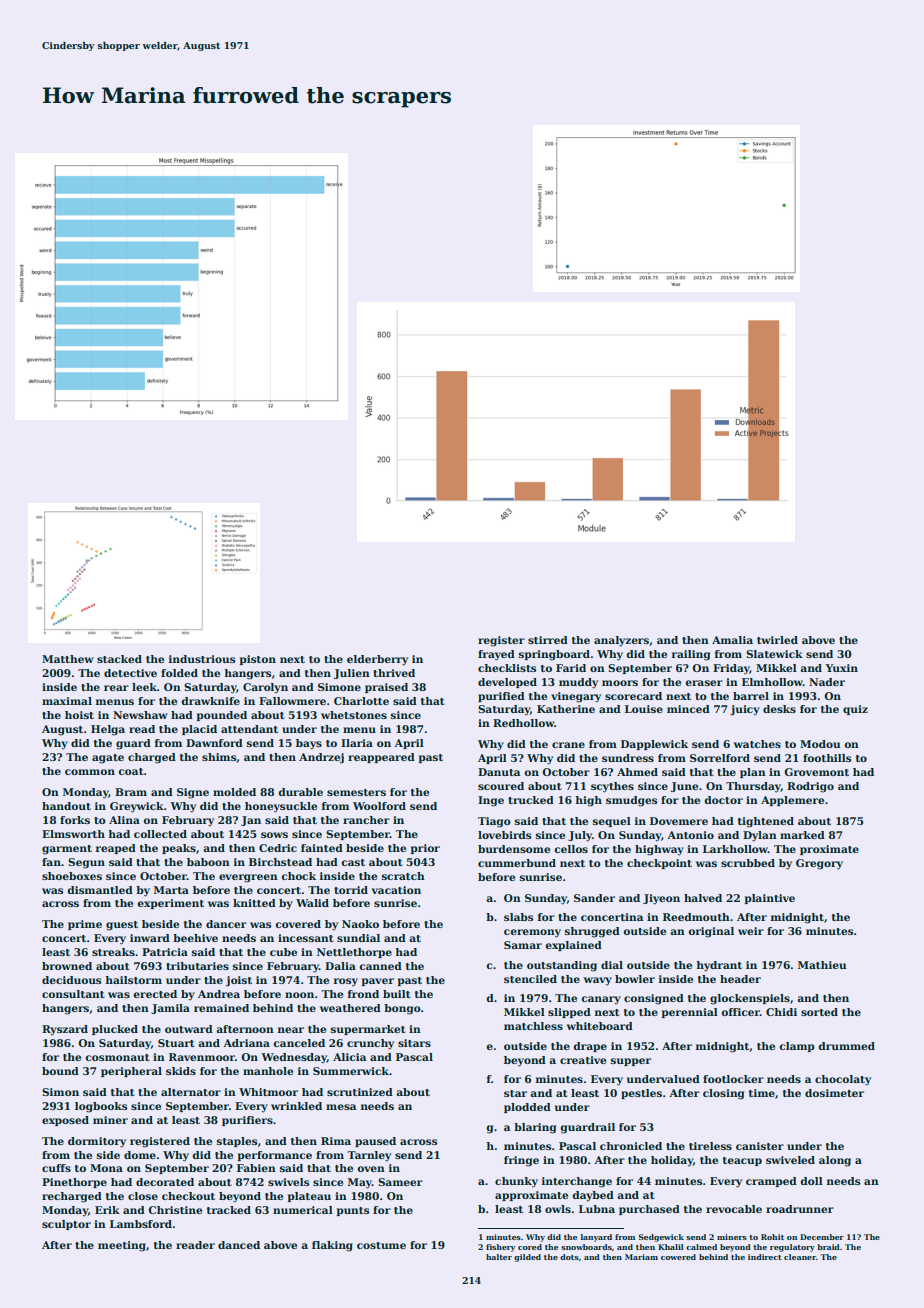  What do you see at coordinates (377, 660) in the image?
I see `elderberry` at bounding box center [377, 660].
